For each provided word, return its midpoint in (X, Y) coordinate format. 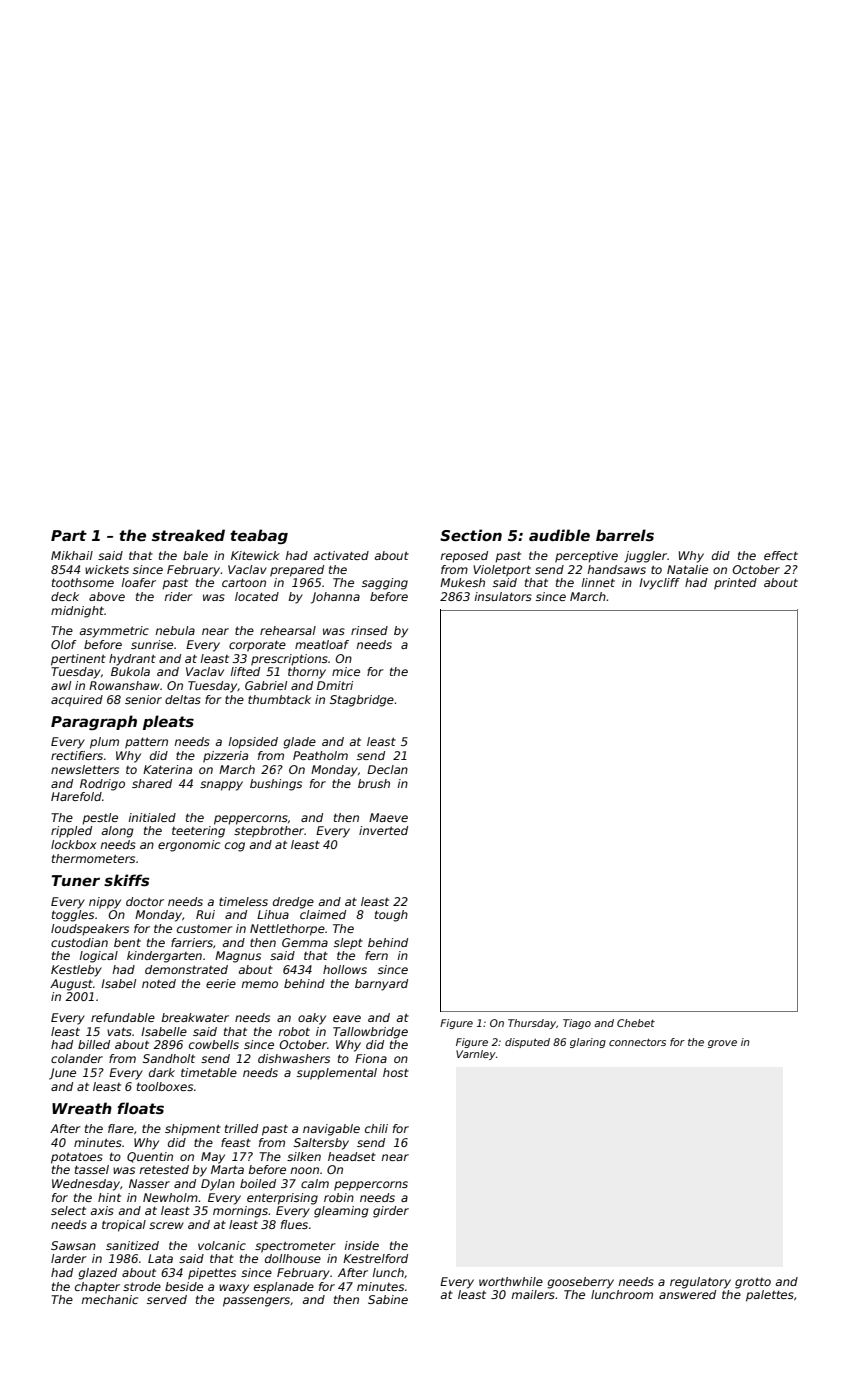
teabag (259, 536)
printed (735, 584)
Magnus (238, 957)
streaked (188, 535)
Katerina (167, 769)
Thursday (532, 1024)
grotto (753, 1283)
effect (781, 555)
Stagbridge (362, 701)
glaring (588, 1043)
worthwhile (511, 1281)
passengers (256, 1302)
